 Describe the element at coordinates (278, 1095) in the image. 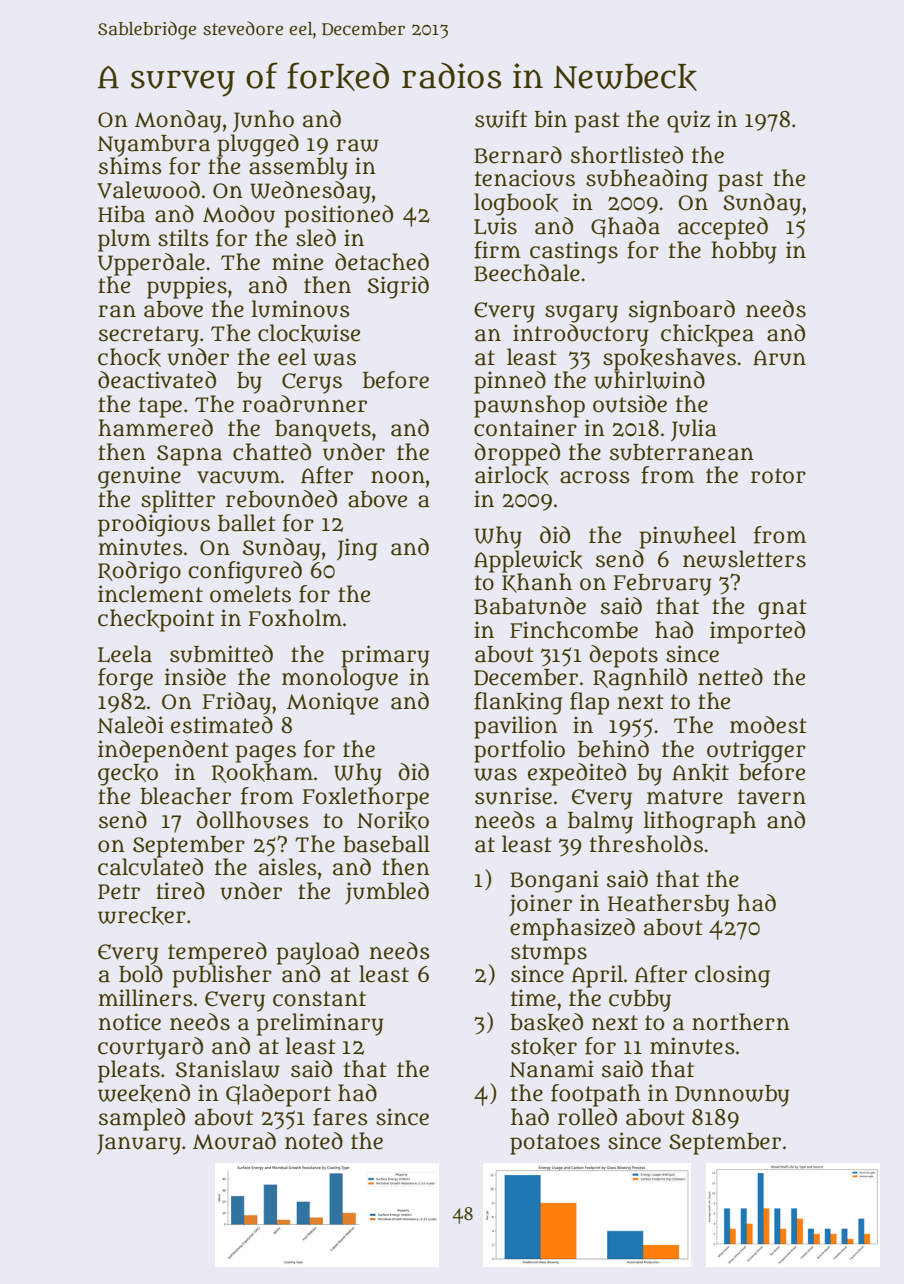

I see `Gladeport` at that location.
